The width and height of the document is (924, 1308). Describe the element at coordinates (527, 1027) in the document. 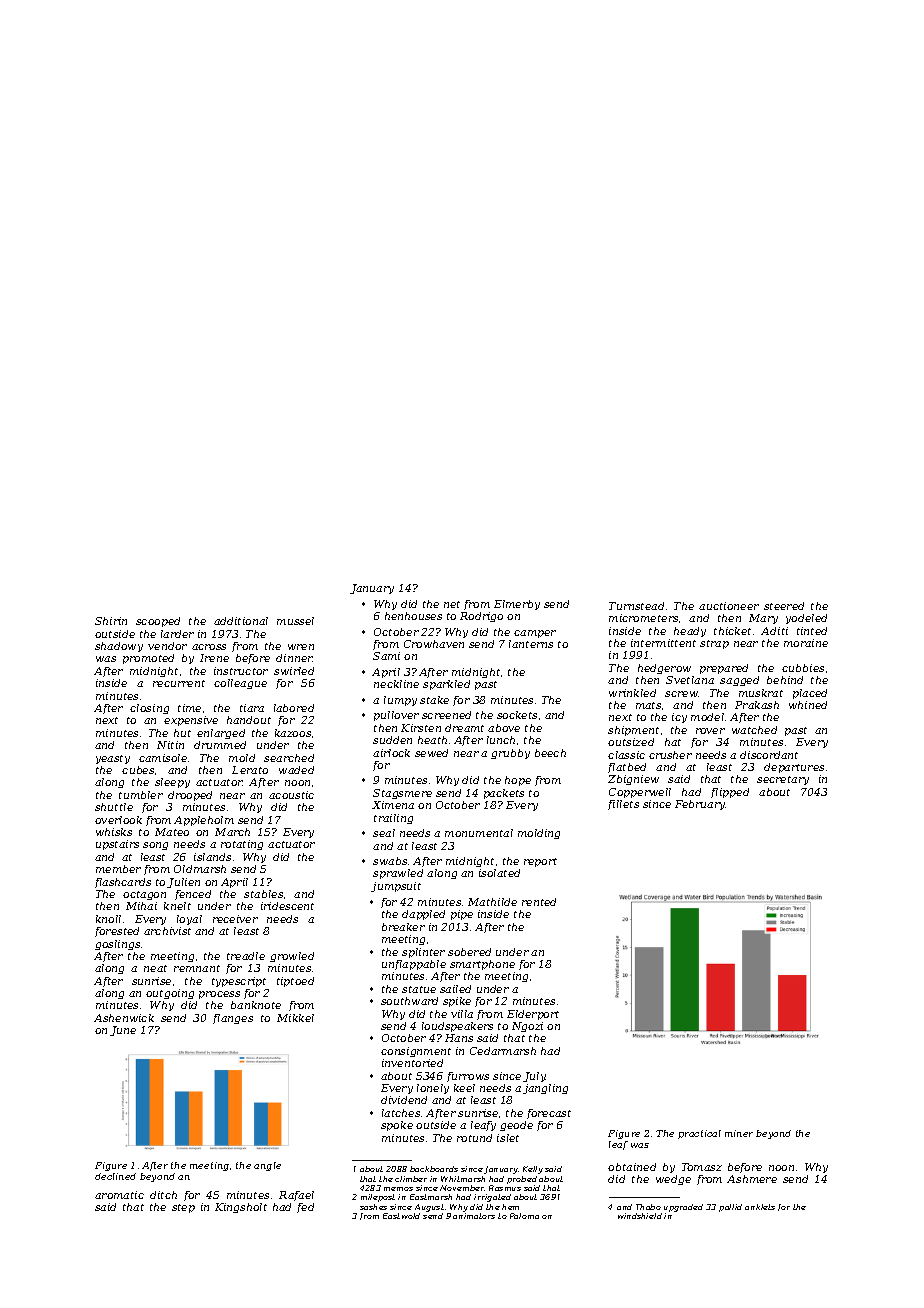

I see `Ngozi` at that location.
